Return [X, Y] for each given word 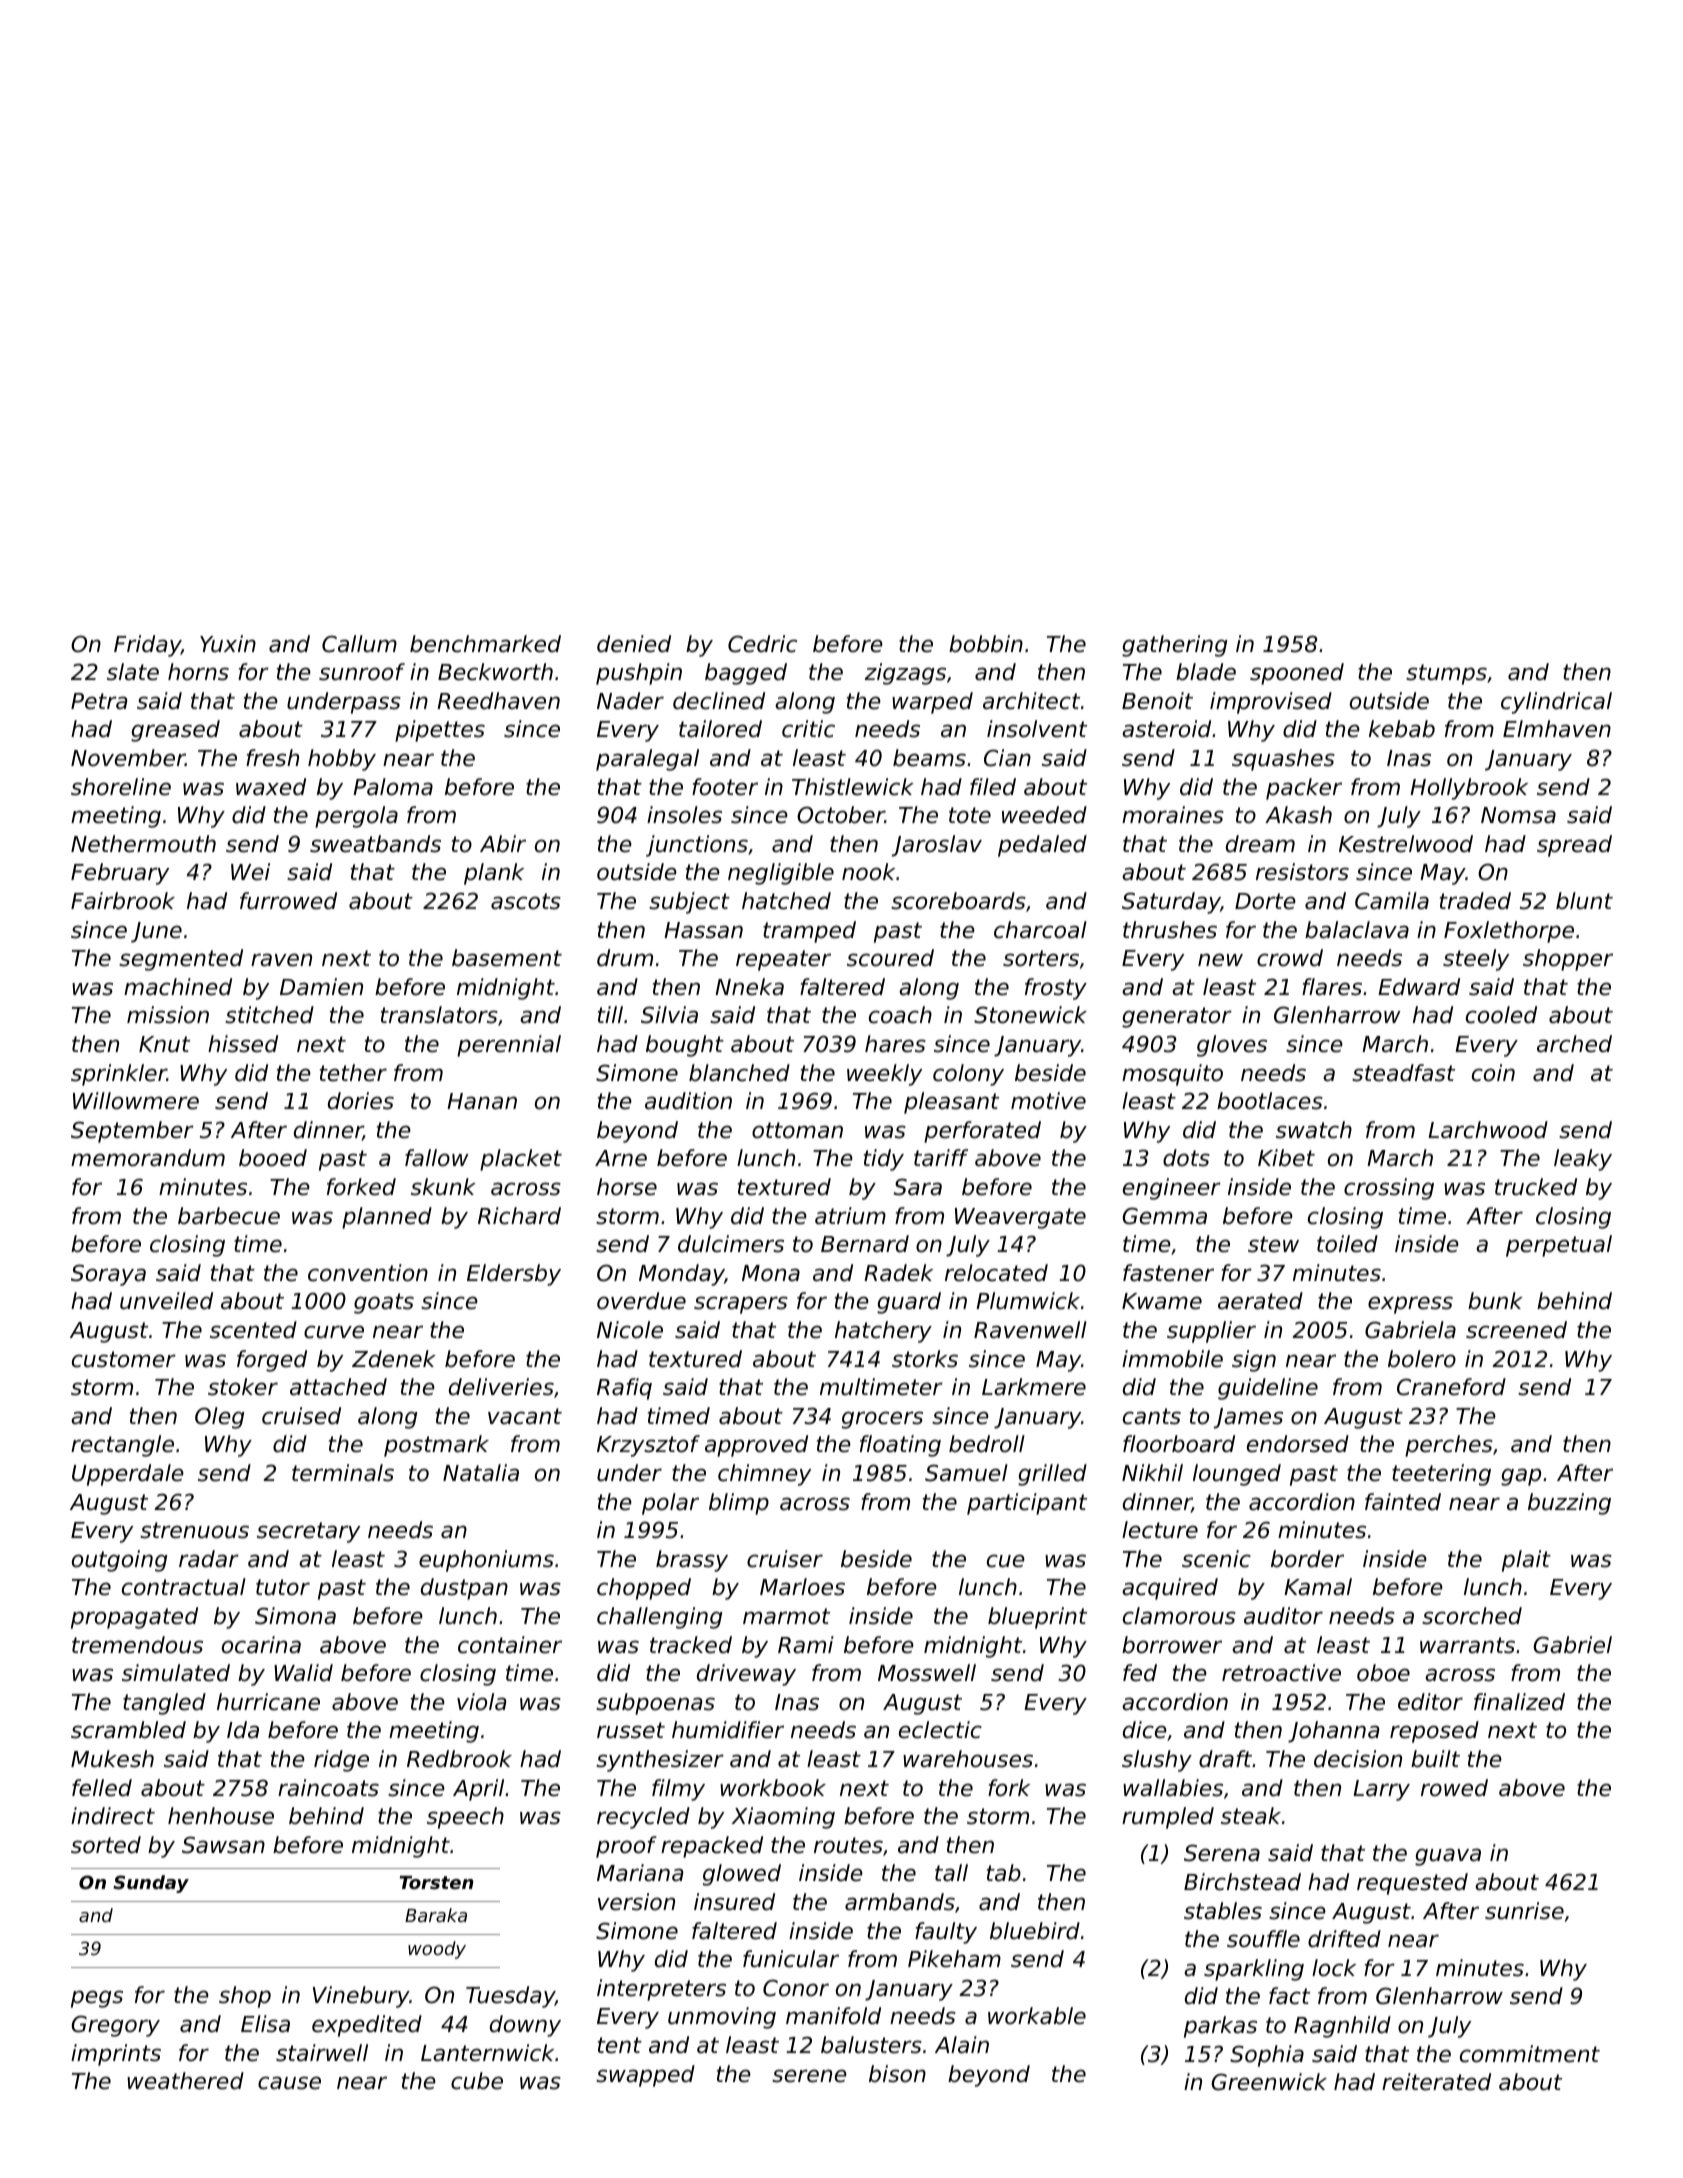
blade [1206, 672]
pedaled [1042, 846]
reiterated [1436, 2082]
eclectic [940, 1730]
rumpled [1168, 1818]
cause [289, 2083]
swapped [645, 2076]
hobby [342, 760]
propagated [134, 1618]
